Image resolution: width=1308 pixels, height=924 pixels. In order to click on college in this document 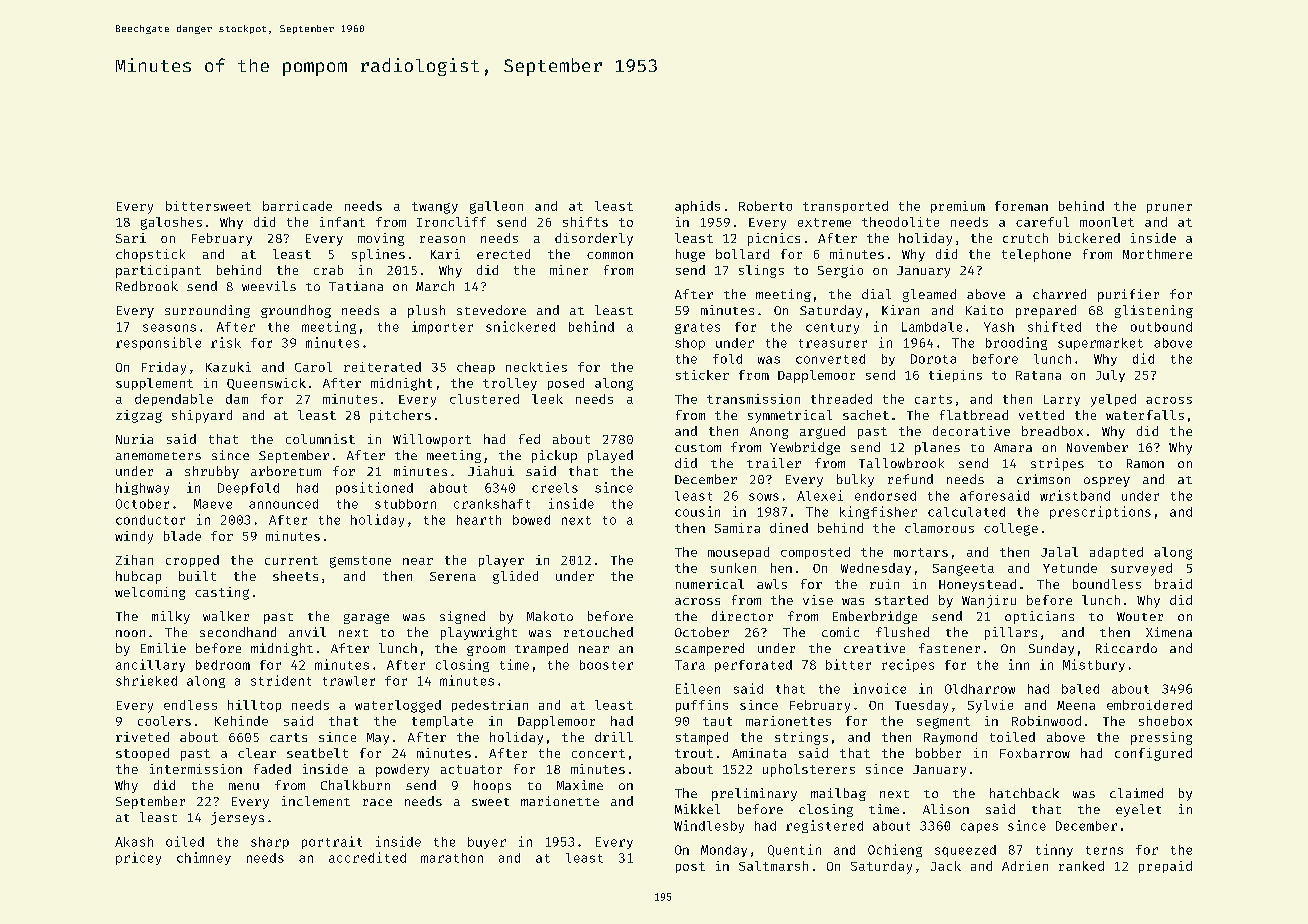, I will do `click(1011, 529)`.
